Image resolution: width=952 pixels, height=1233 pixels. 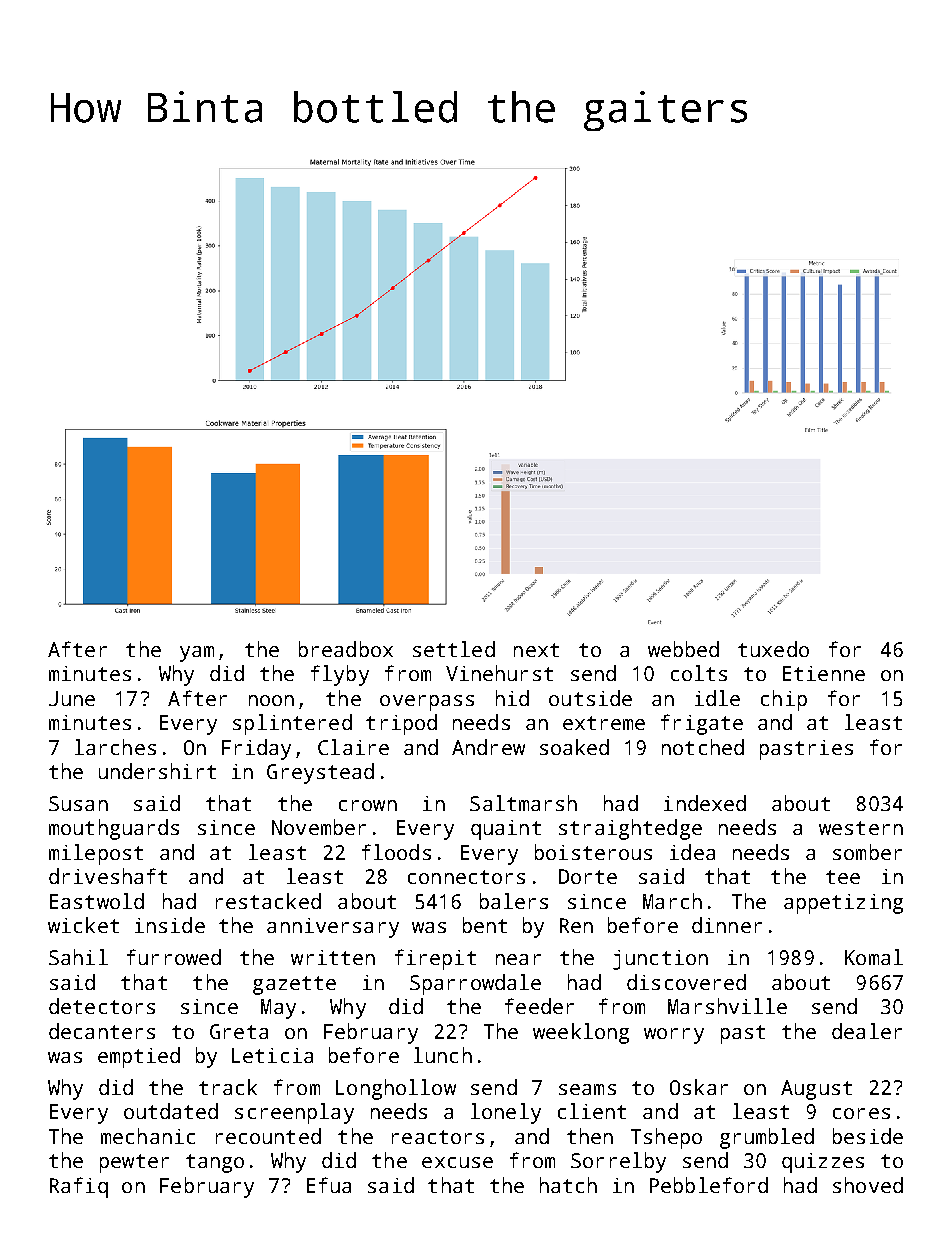 What do you see at coordinates (215, 1163) in the image?
I see `tango` at bounding box center [215, 1163].
